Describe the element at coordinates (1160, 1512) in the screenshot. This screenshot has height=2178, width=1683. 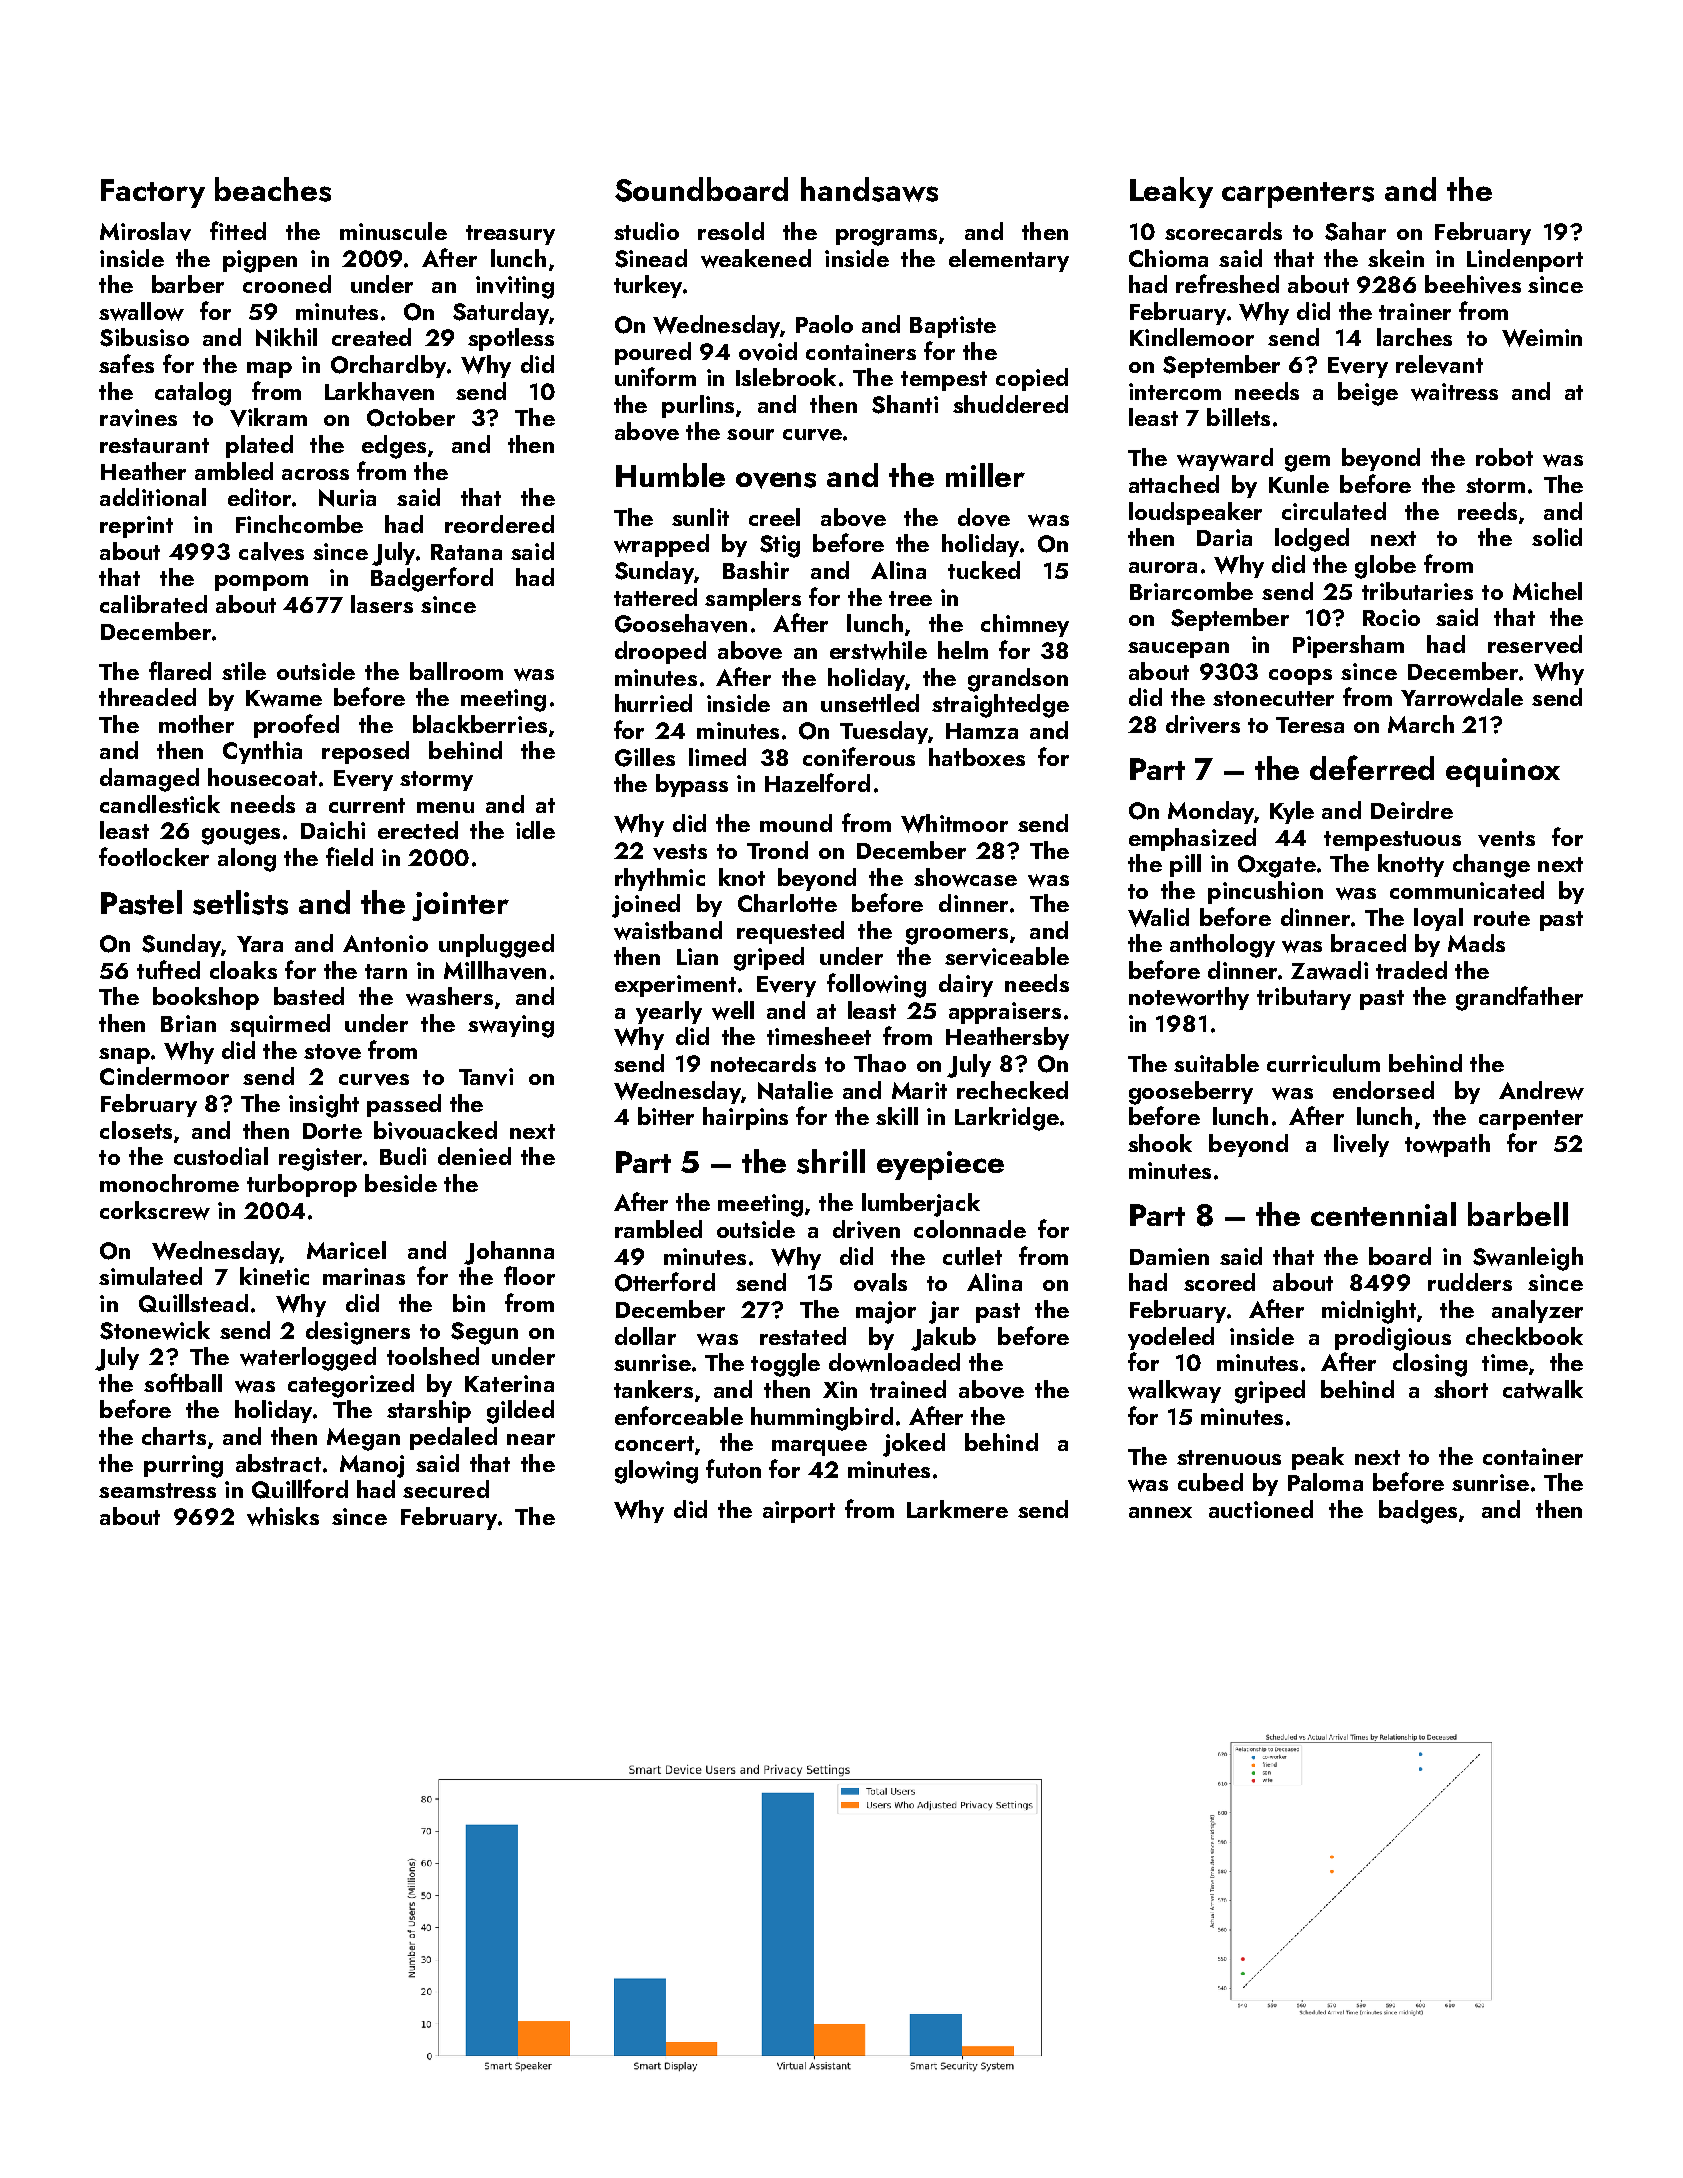
I see `annex` at that location.
